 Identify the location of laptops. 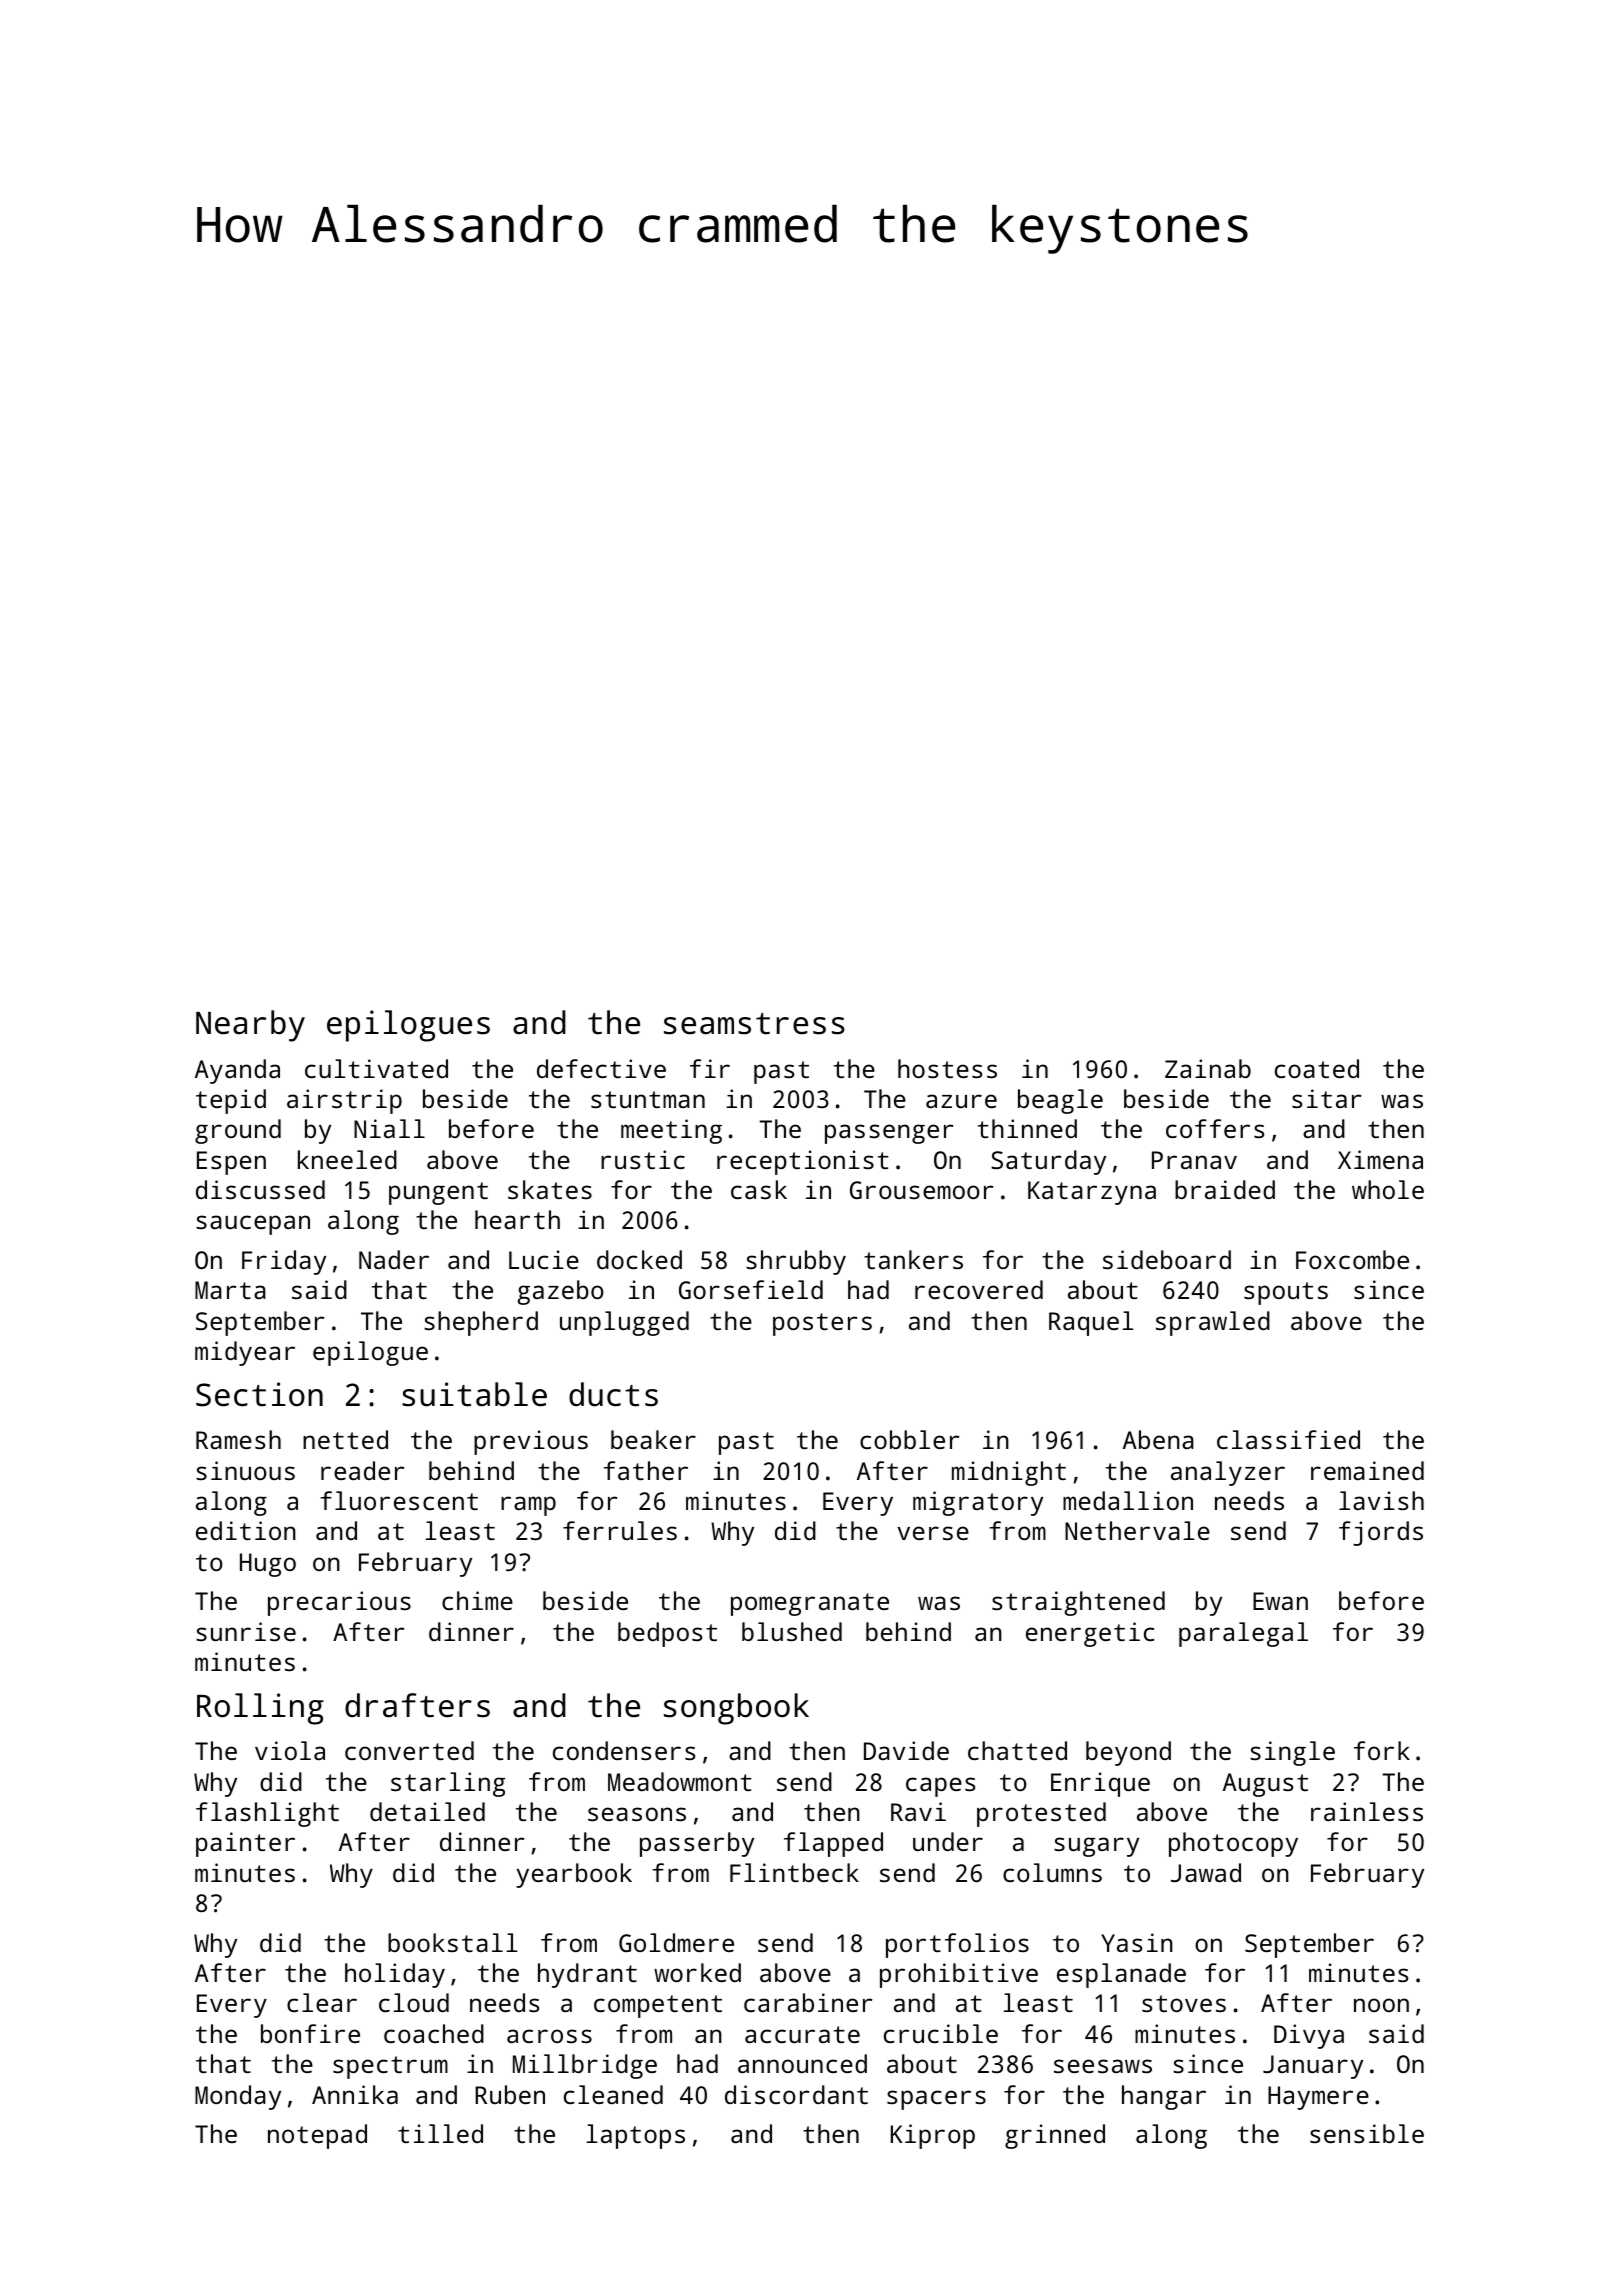
(635, 2136).
